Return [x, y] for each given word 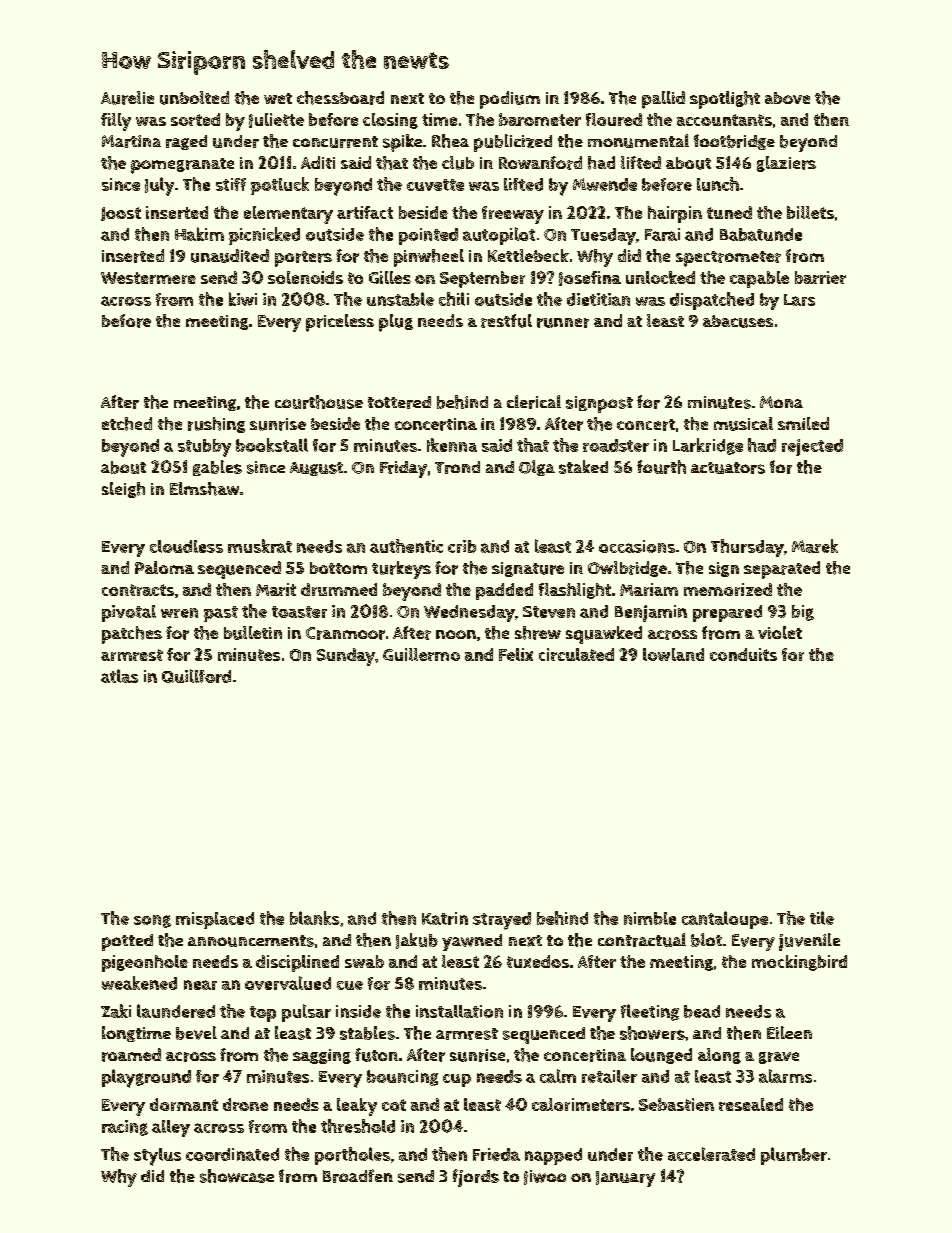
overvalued [288, 983]
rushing [216, 425]
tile [822, 918]
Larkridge [708, 446]
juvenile [809, 942]
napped [553, 1156]
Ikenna [452, 445]
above [787, 98]
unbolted [194, 98]
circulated [576, 654]
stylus [157, 1157]
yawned [472, 942]
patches [132, 635]
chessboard [340, 98]
